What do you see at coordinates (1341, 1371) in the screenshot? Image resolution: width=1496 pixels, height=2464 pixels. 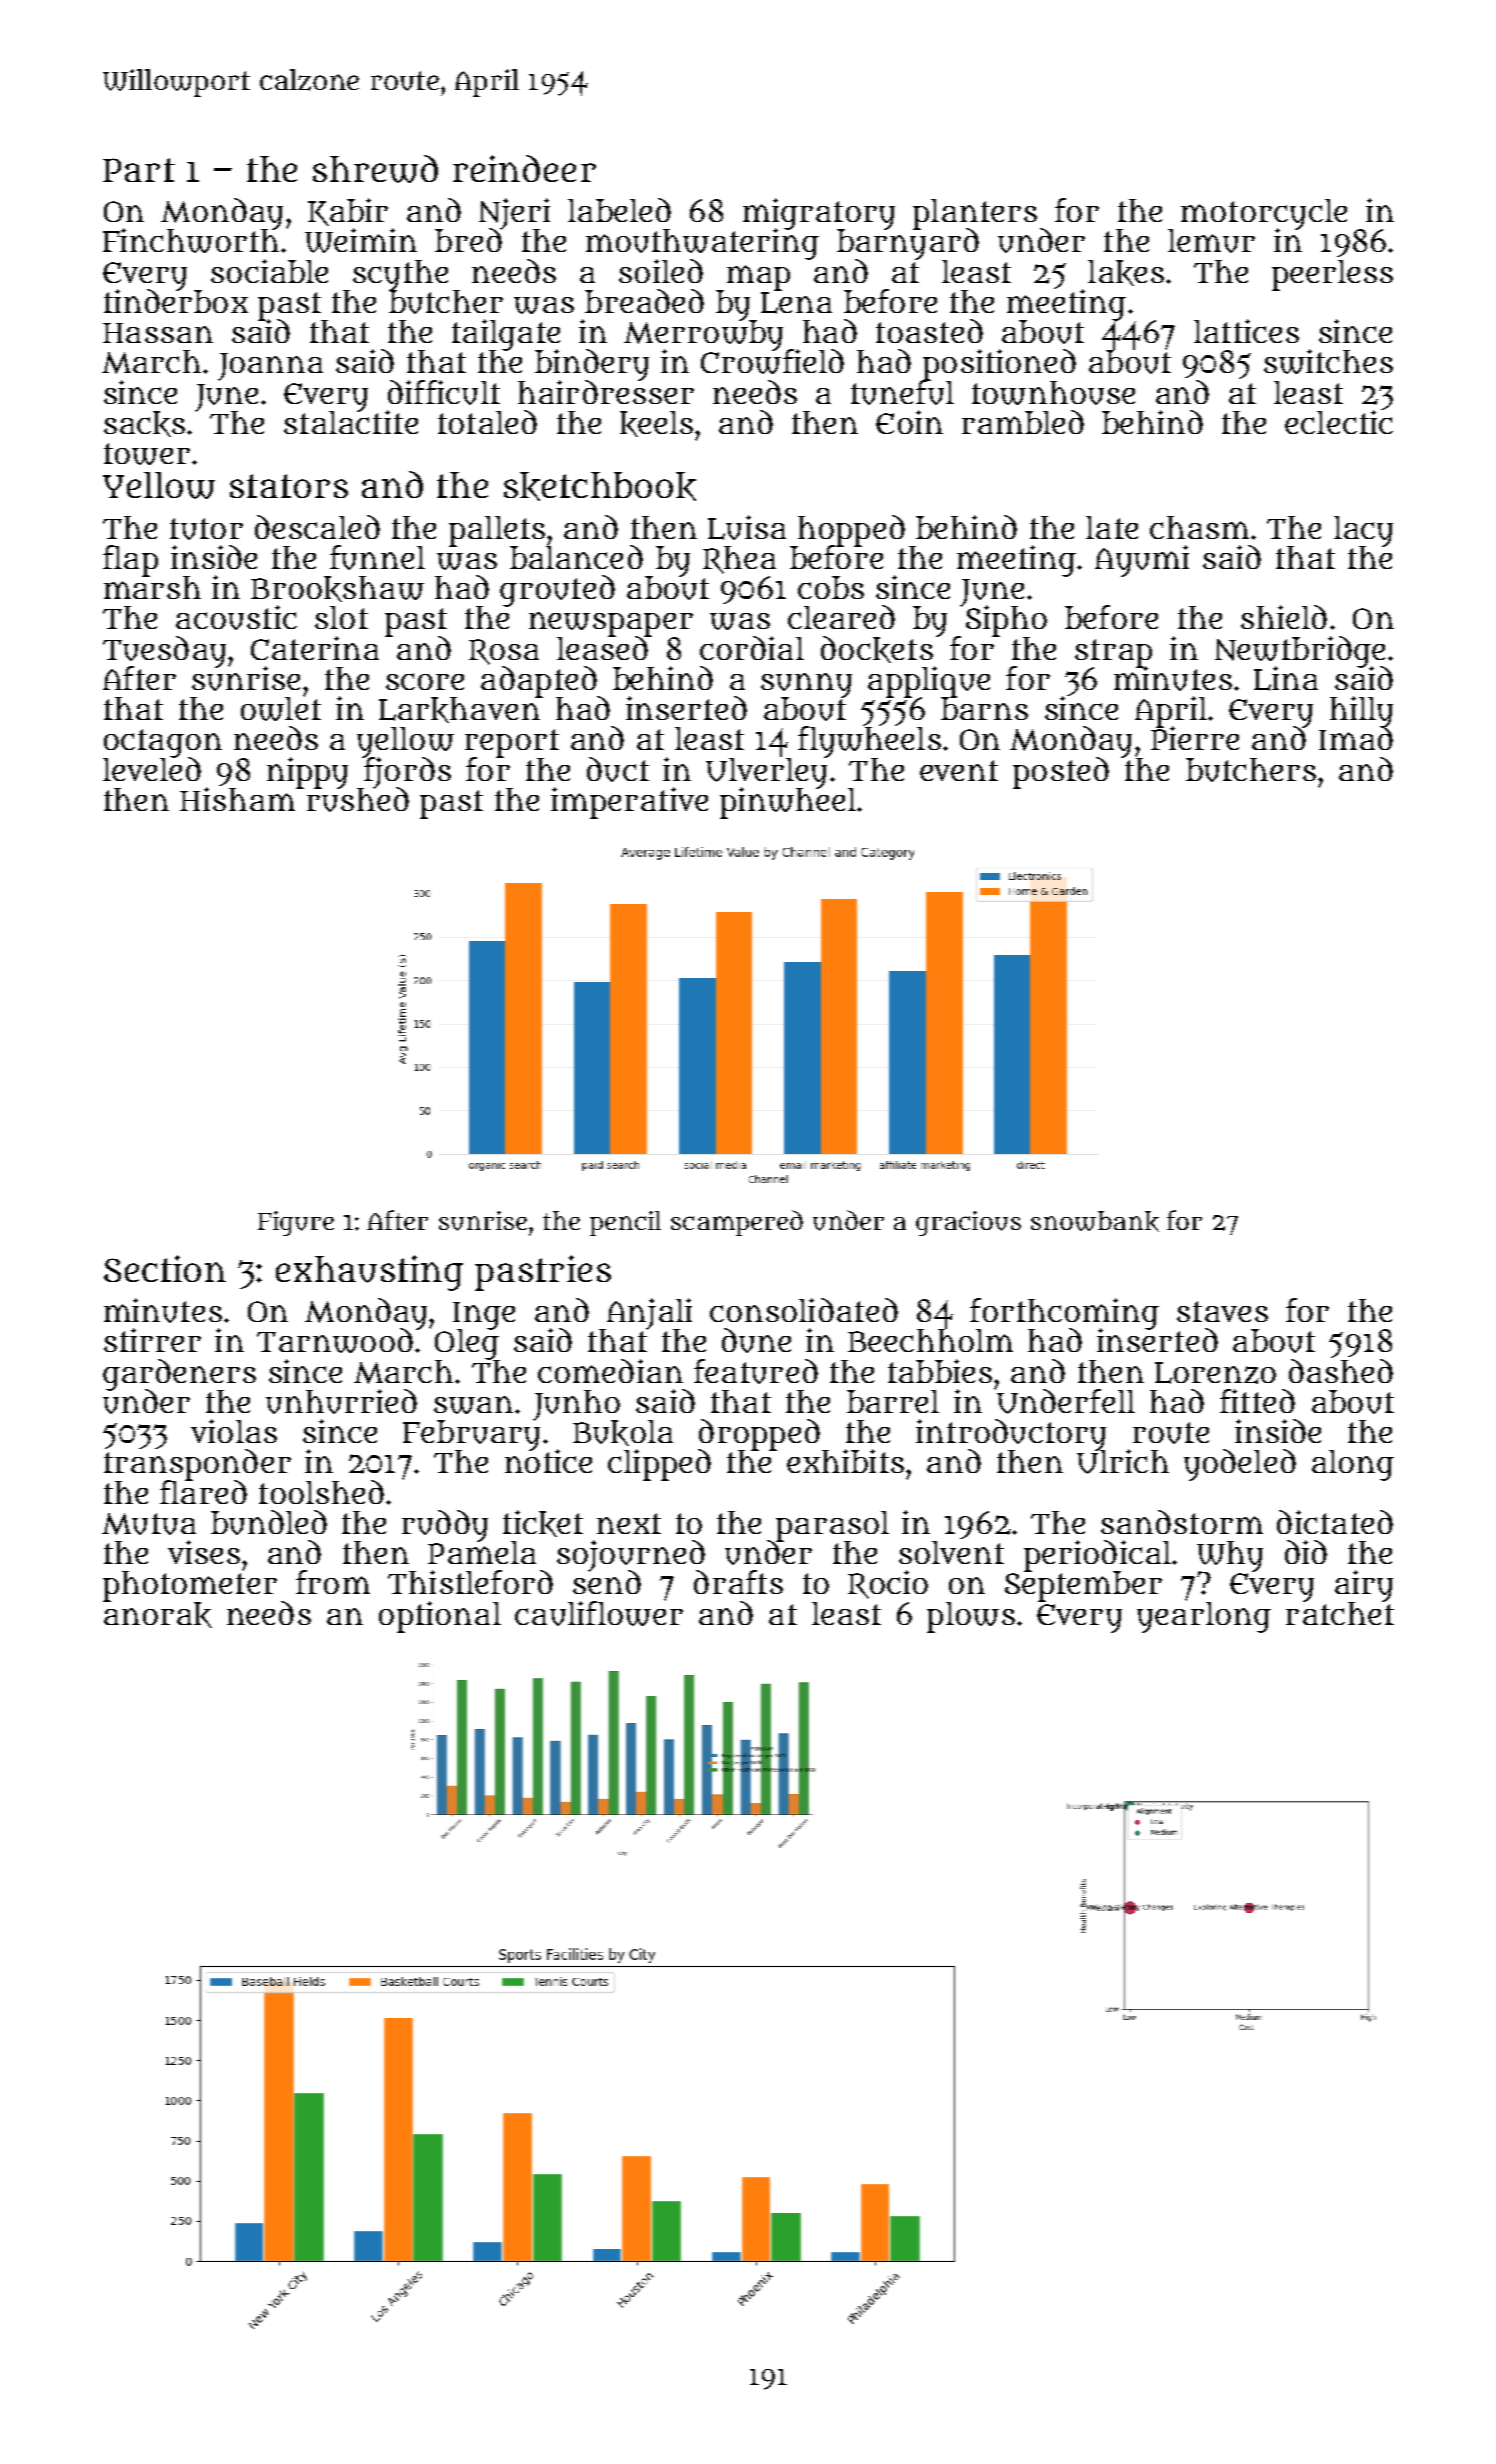 I see `dashed` at bounding box center [1341, 1371].
